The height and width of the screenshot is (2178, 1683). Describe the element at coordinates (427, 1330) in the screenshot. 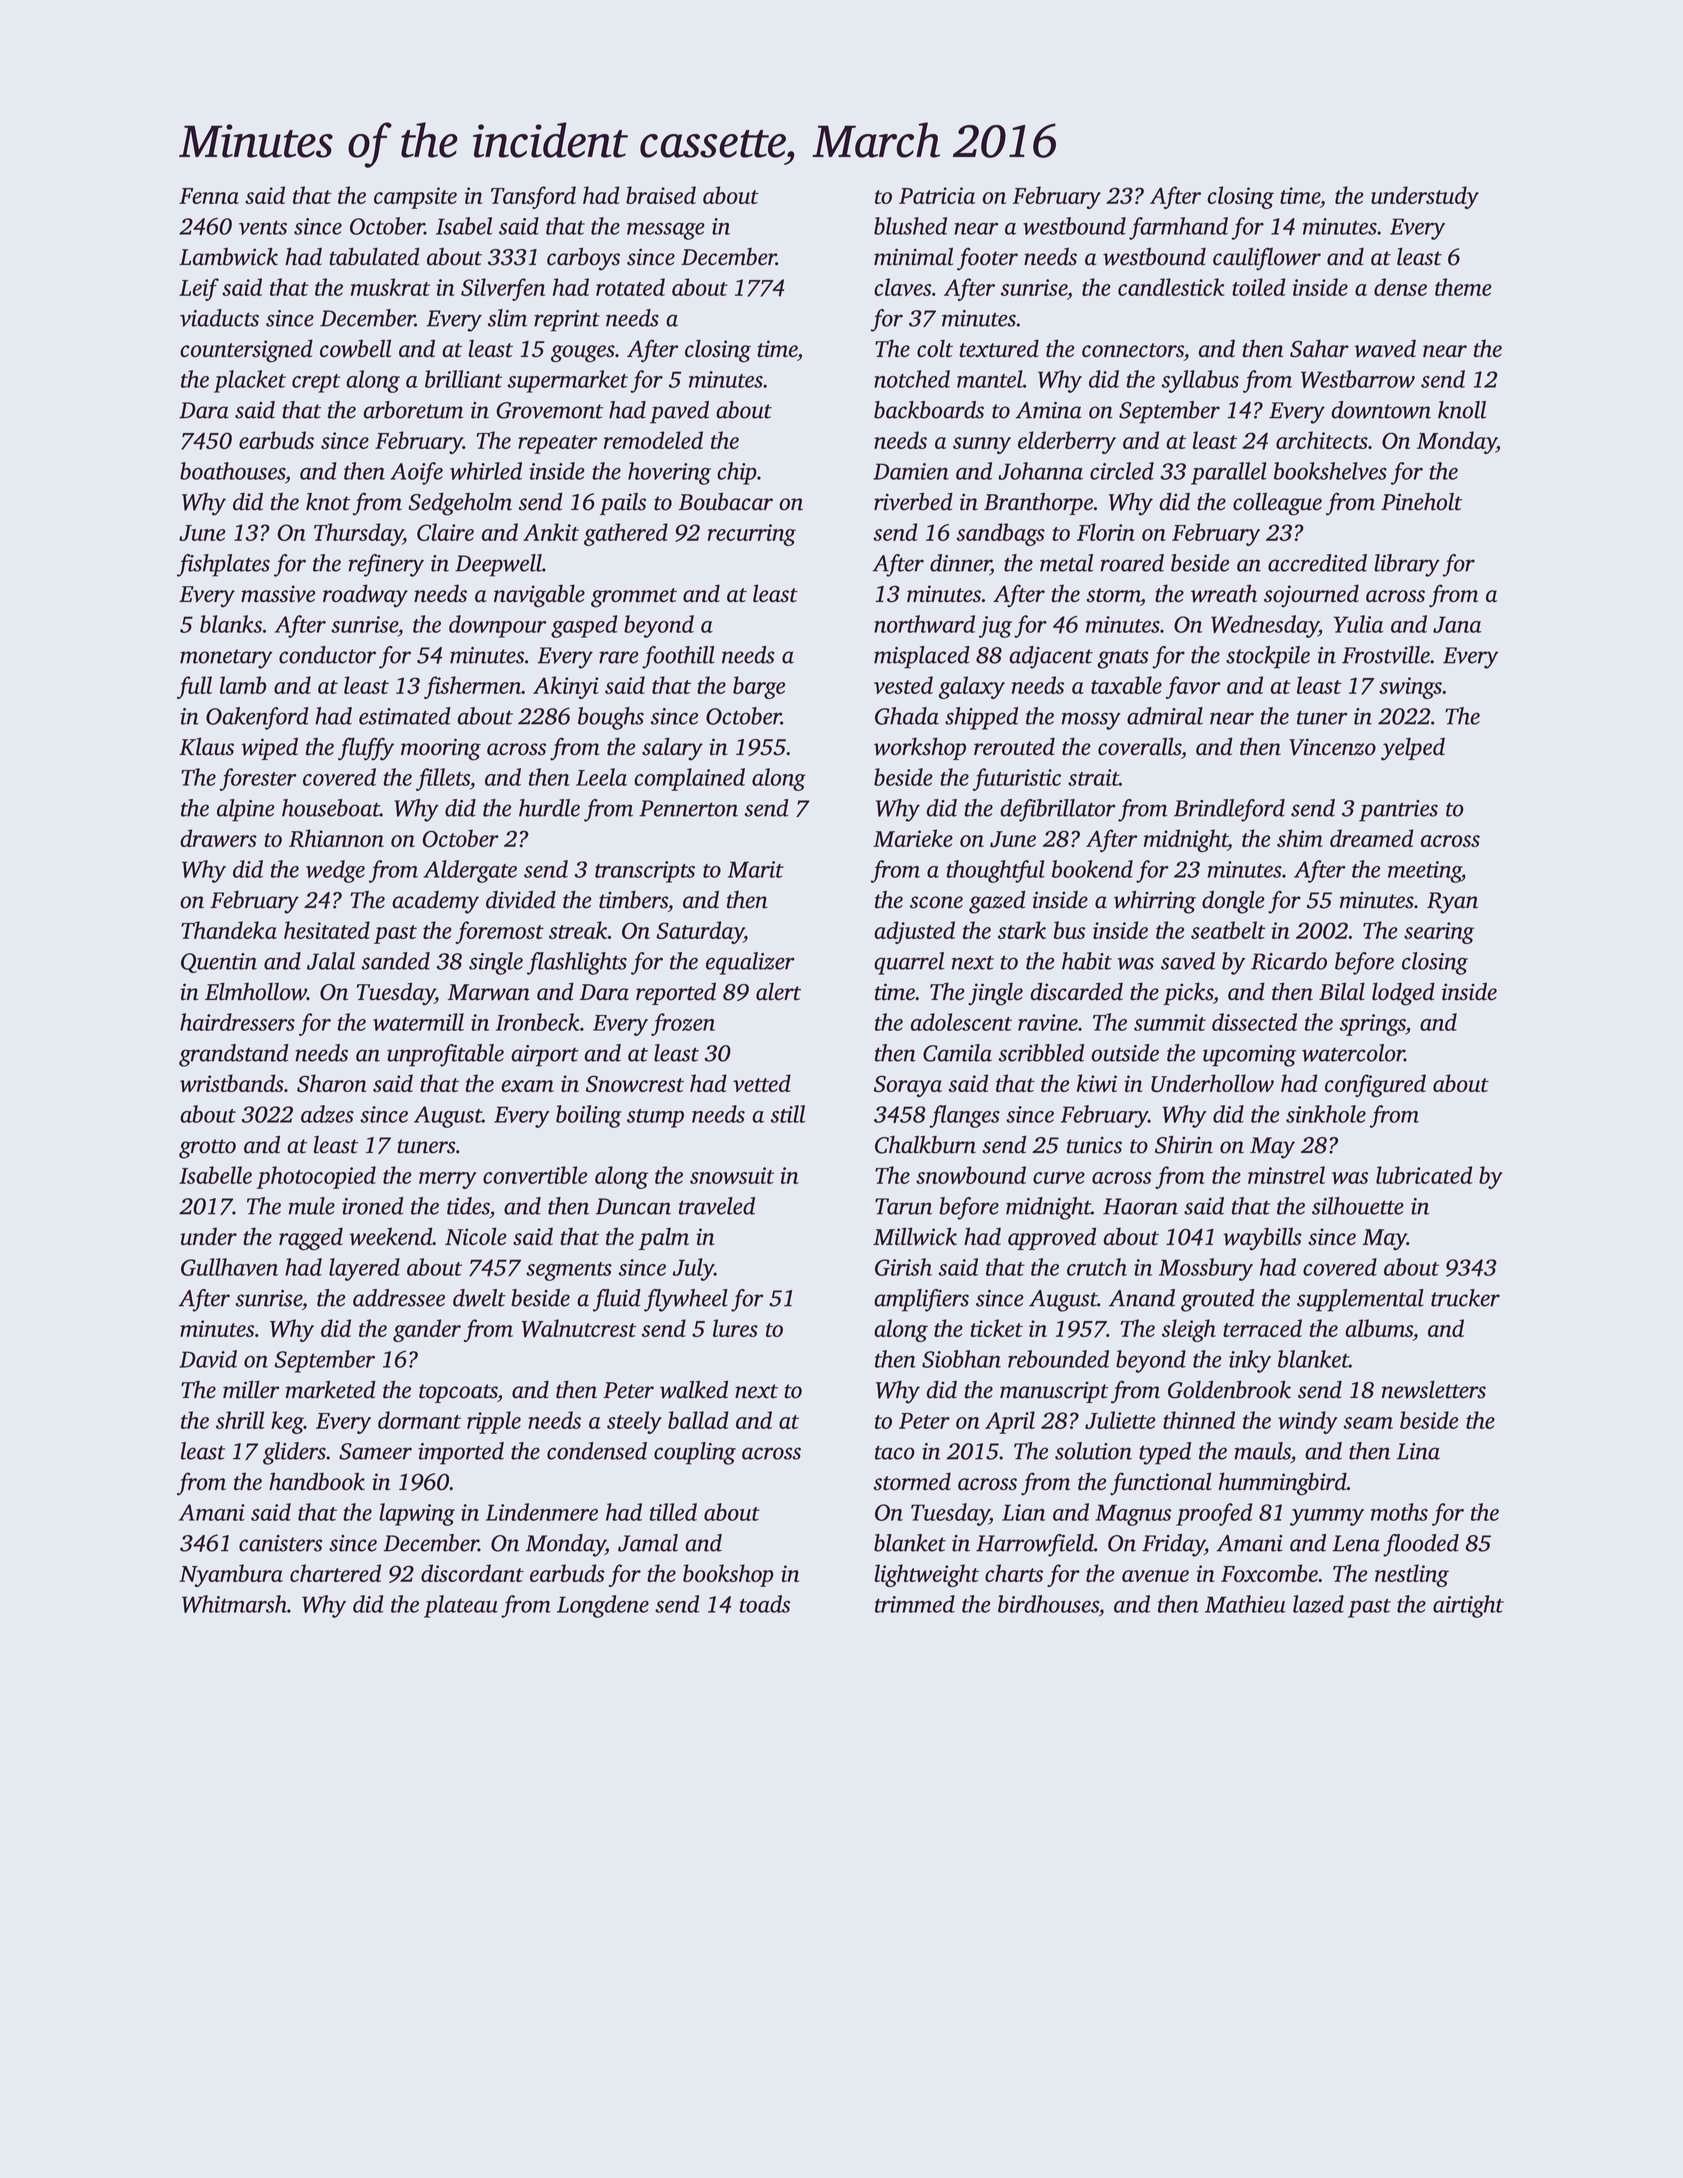

I see `gander` at that location.
